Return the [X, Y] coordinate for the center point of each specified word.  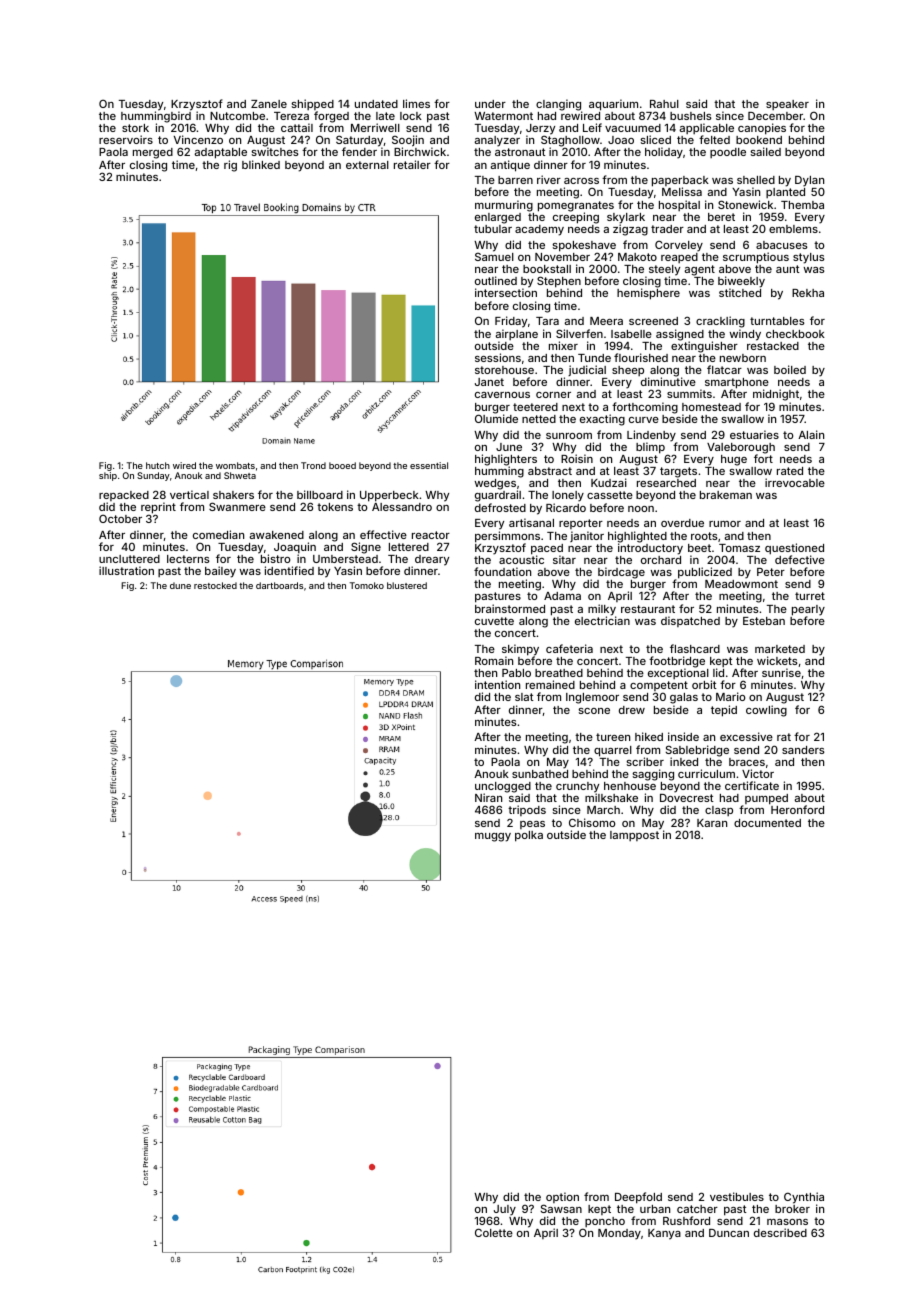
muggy [493, 837]
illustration [126, 570]
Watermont [503, 116]
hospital [679, 205]
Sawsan [561, 1209]
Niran [488, 798]
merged [153, 153]
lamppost [634, 836]
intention [497, 684]
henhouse [630, 786]
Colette [494, 1232]
